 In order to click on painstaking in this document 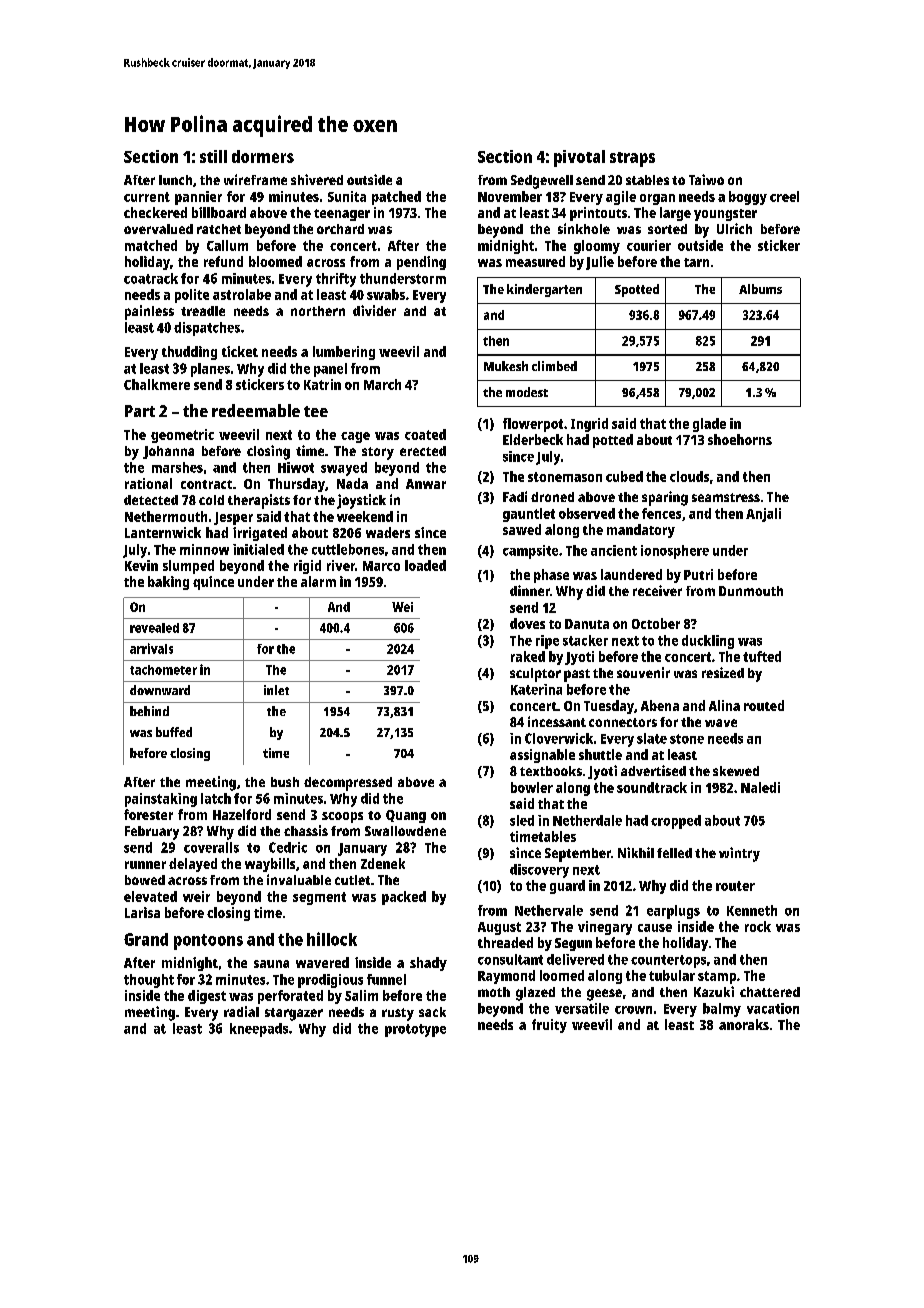, I will do `click(161, 800)`.
